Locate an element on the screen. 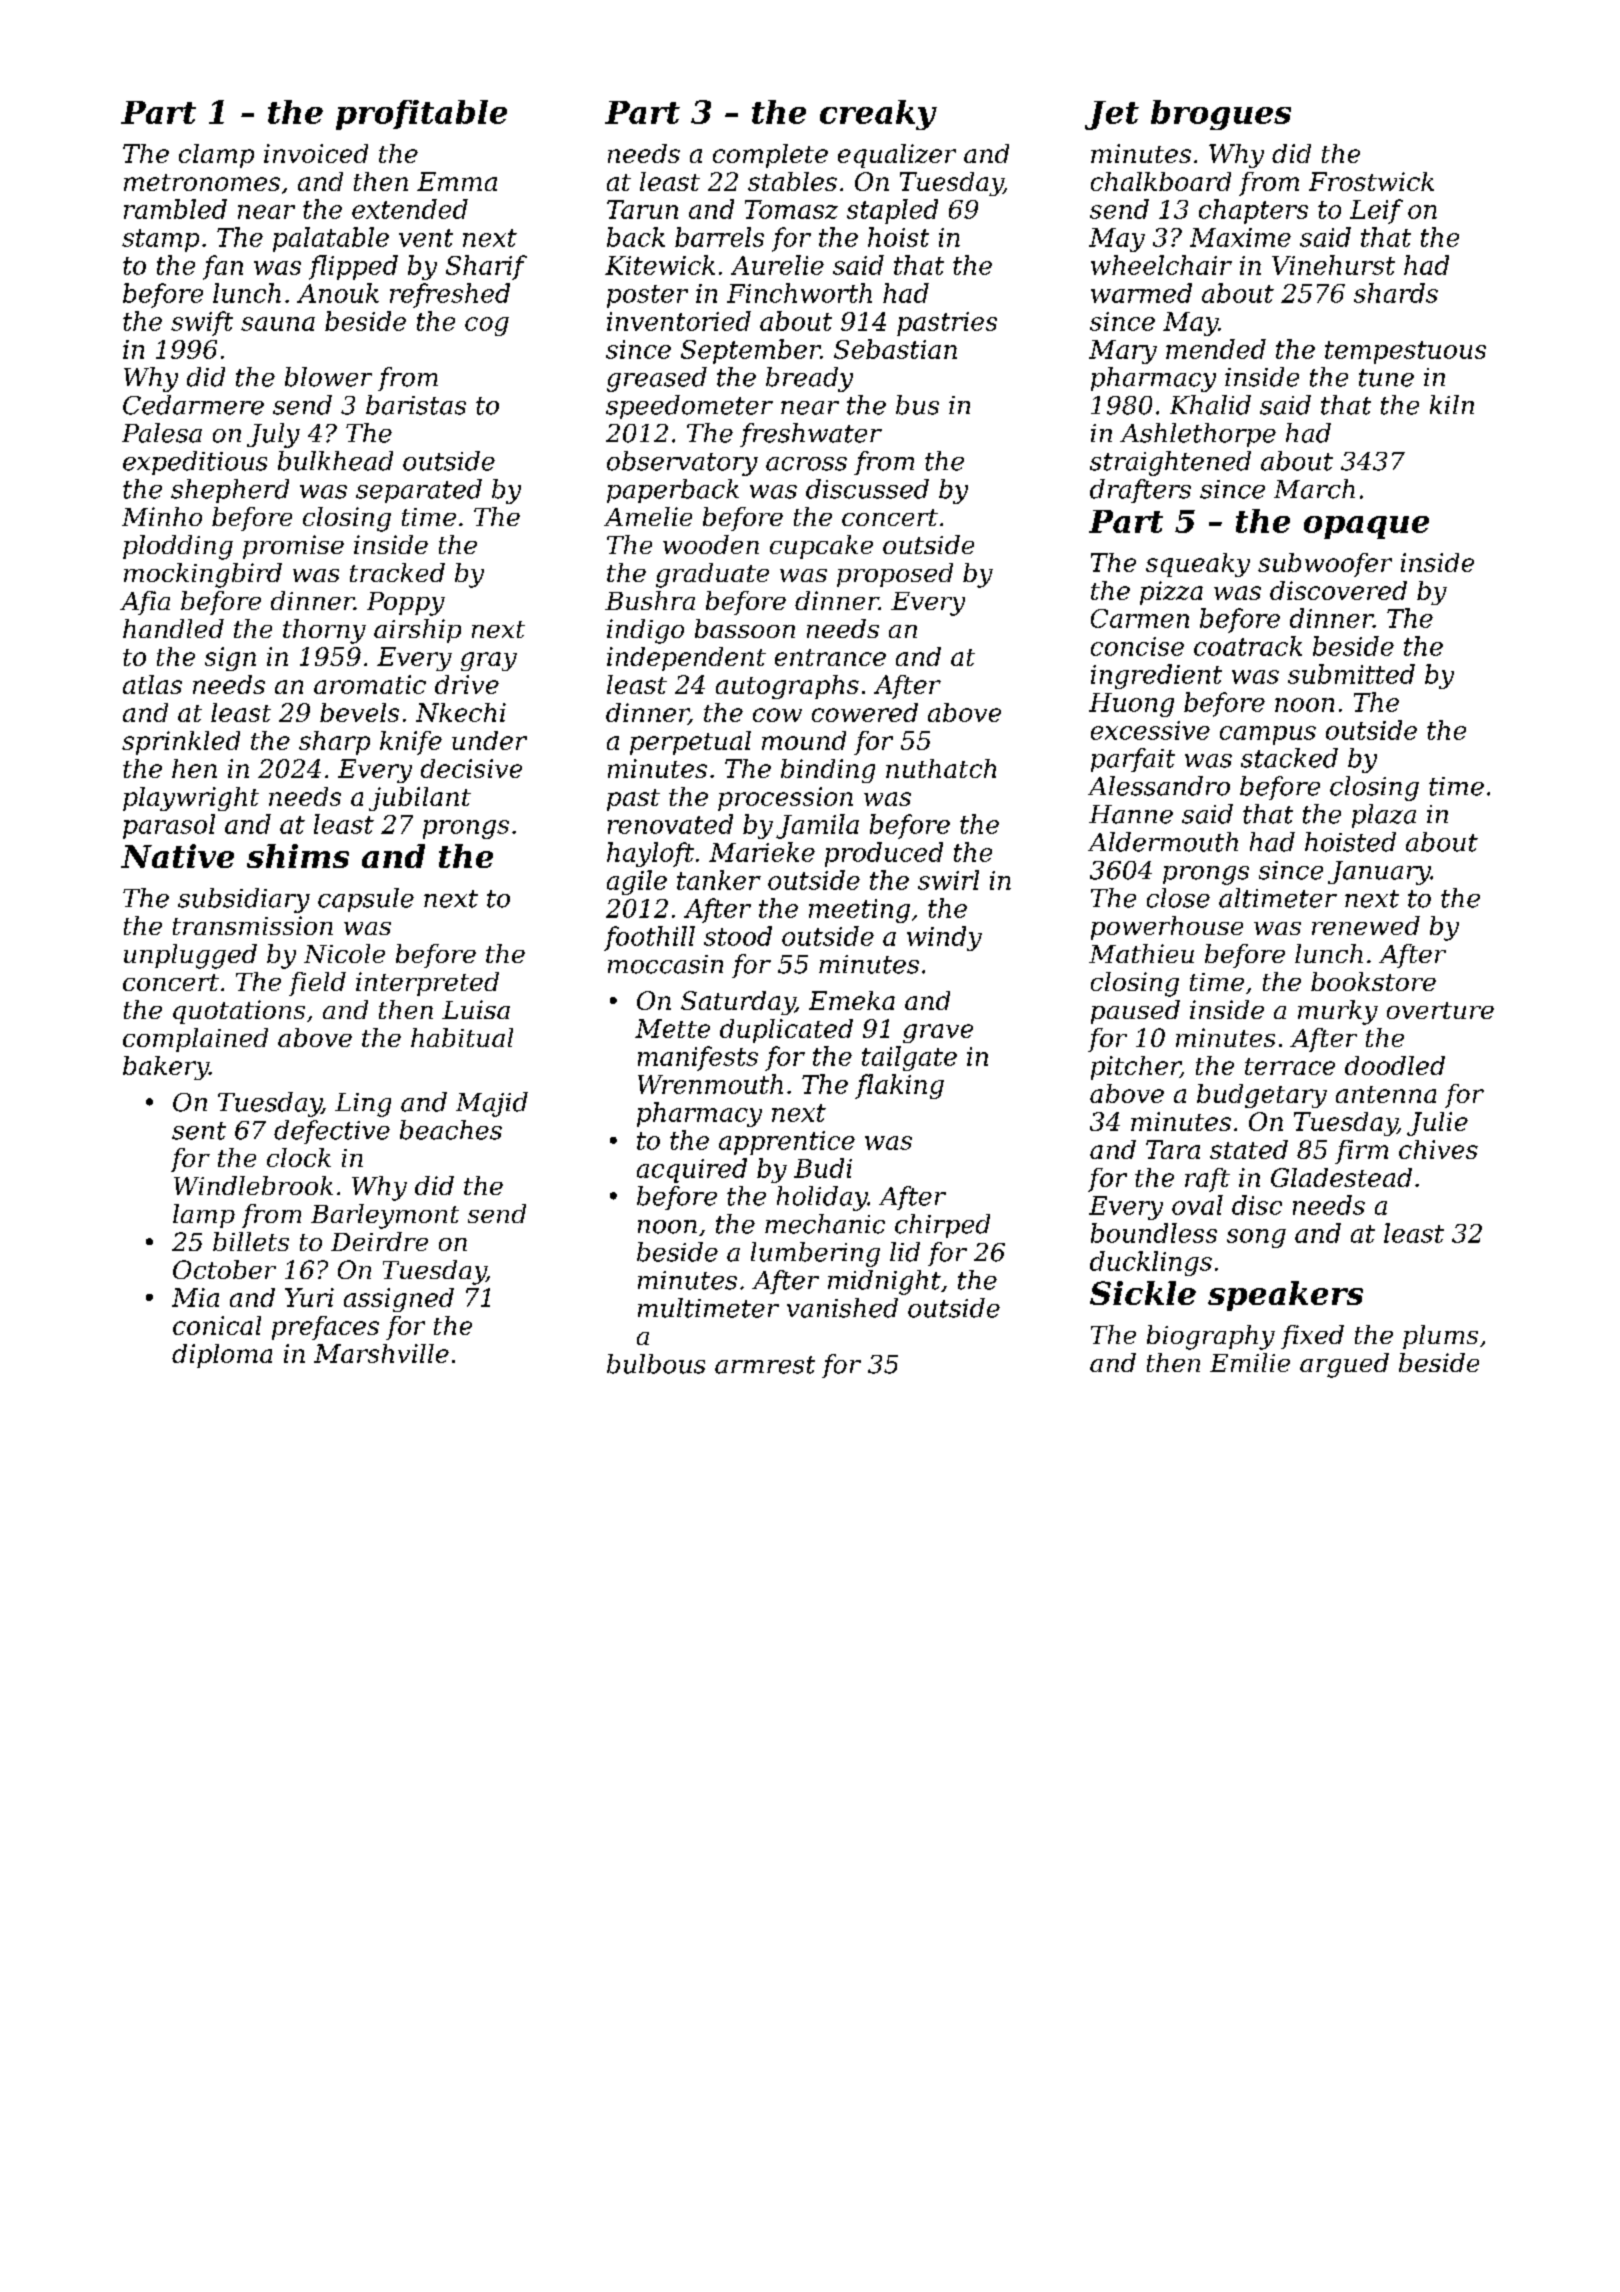 Image resolution: width=1620 pixels, height=2292 pixels. Frostwick is located at coordinates (1371, 181).
